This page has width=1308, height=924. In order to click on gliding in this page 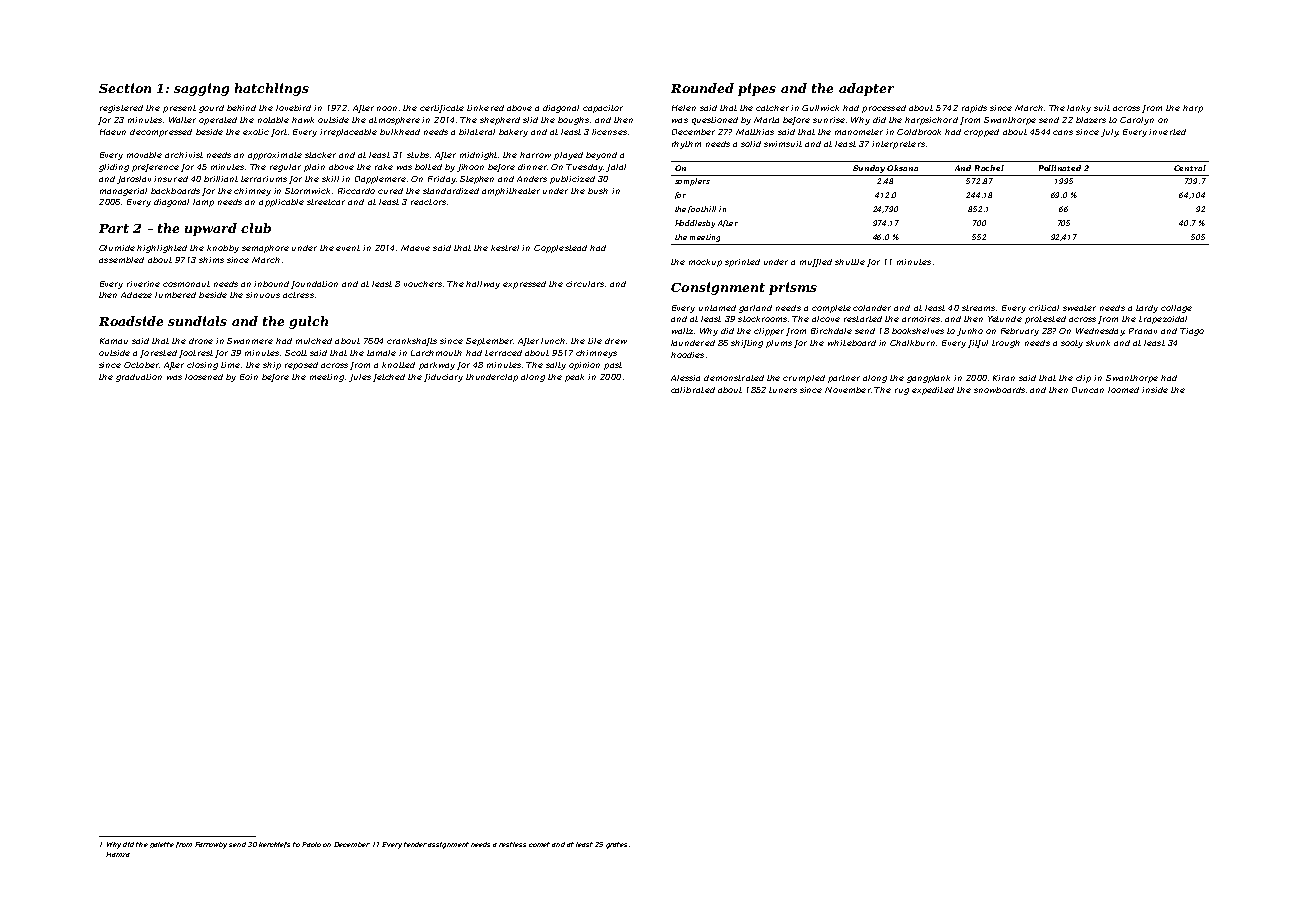, I will do `click(114, 168)`.
